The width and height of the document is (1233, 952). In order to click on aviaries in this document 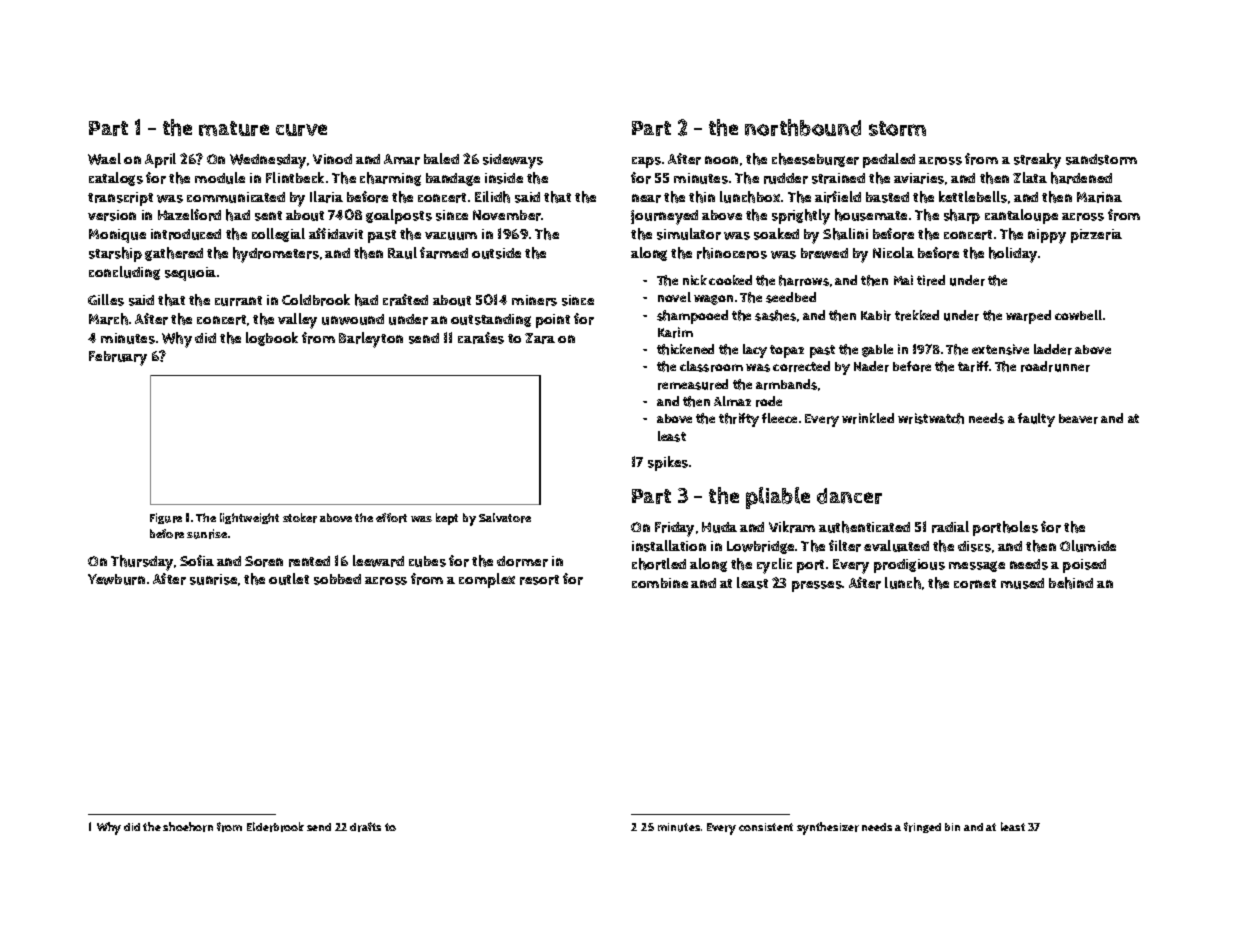, I will do `click(919, 178)`.
